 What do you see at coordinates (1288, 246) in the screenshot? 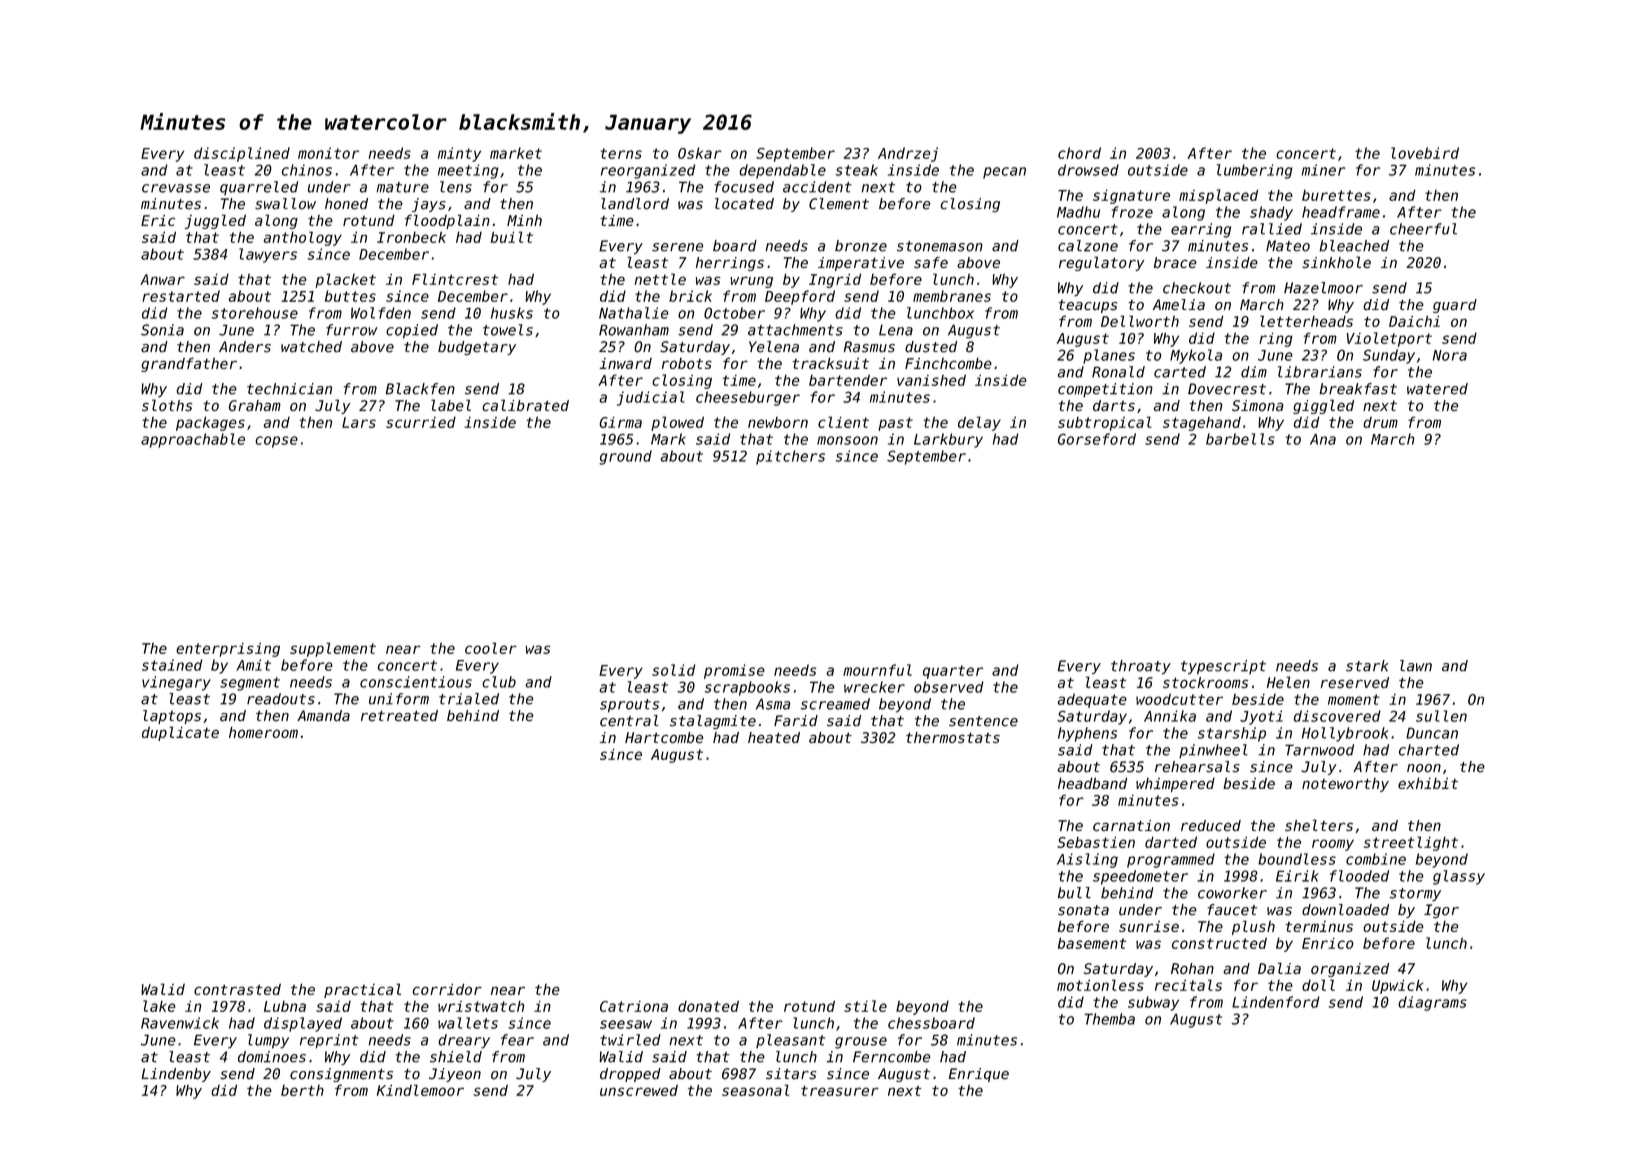
I see `Mateo` at bounding box center [1288, 246].
